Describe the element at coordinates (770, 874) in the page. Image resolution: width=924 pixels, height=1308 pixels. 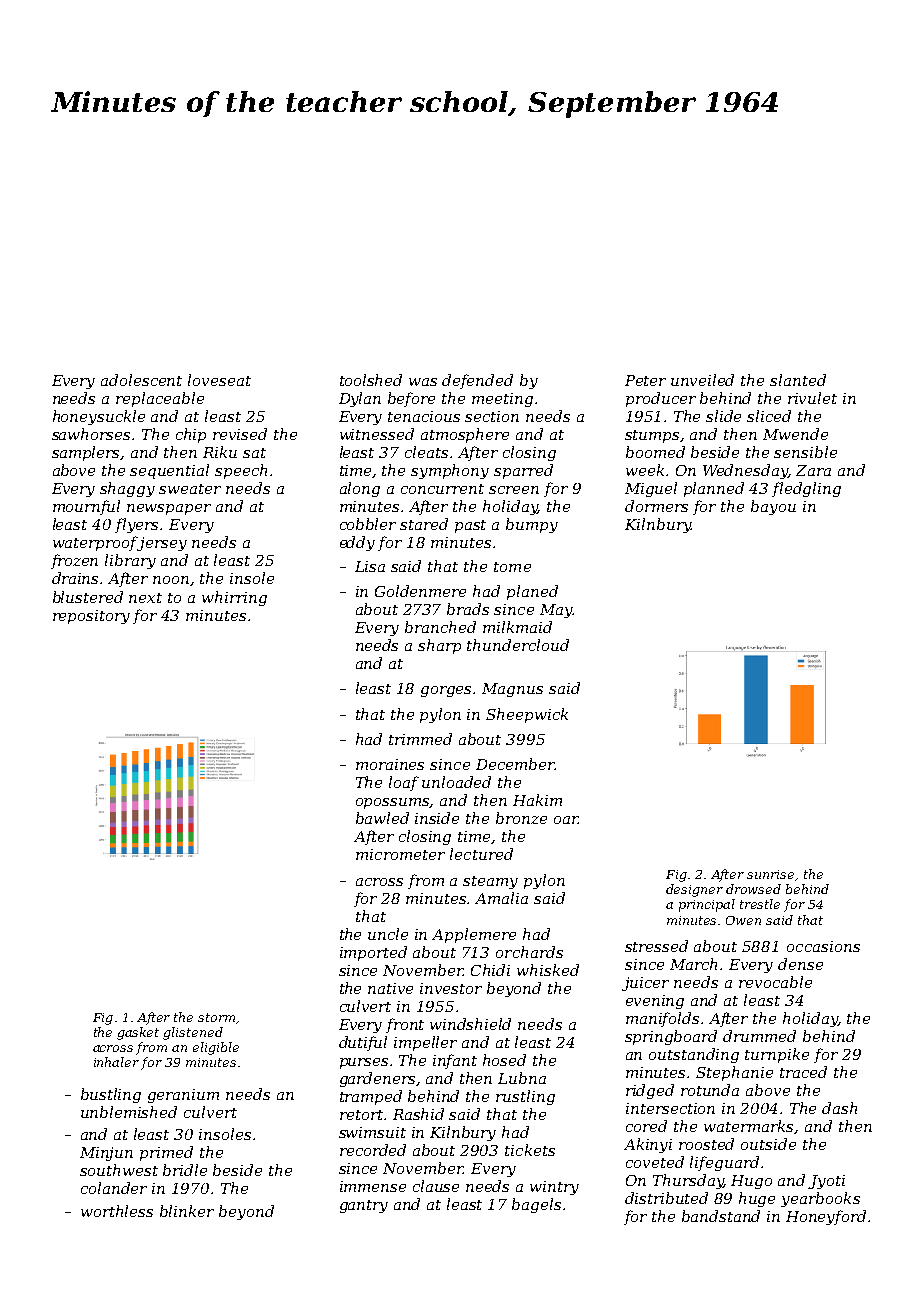
I see `sunrise` at that location.
